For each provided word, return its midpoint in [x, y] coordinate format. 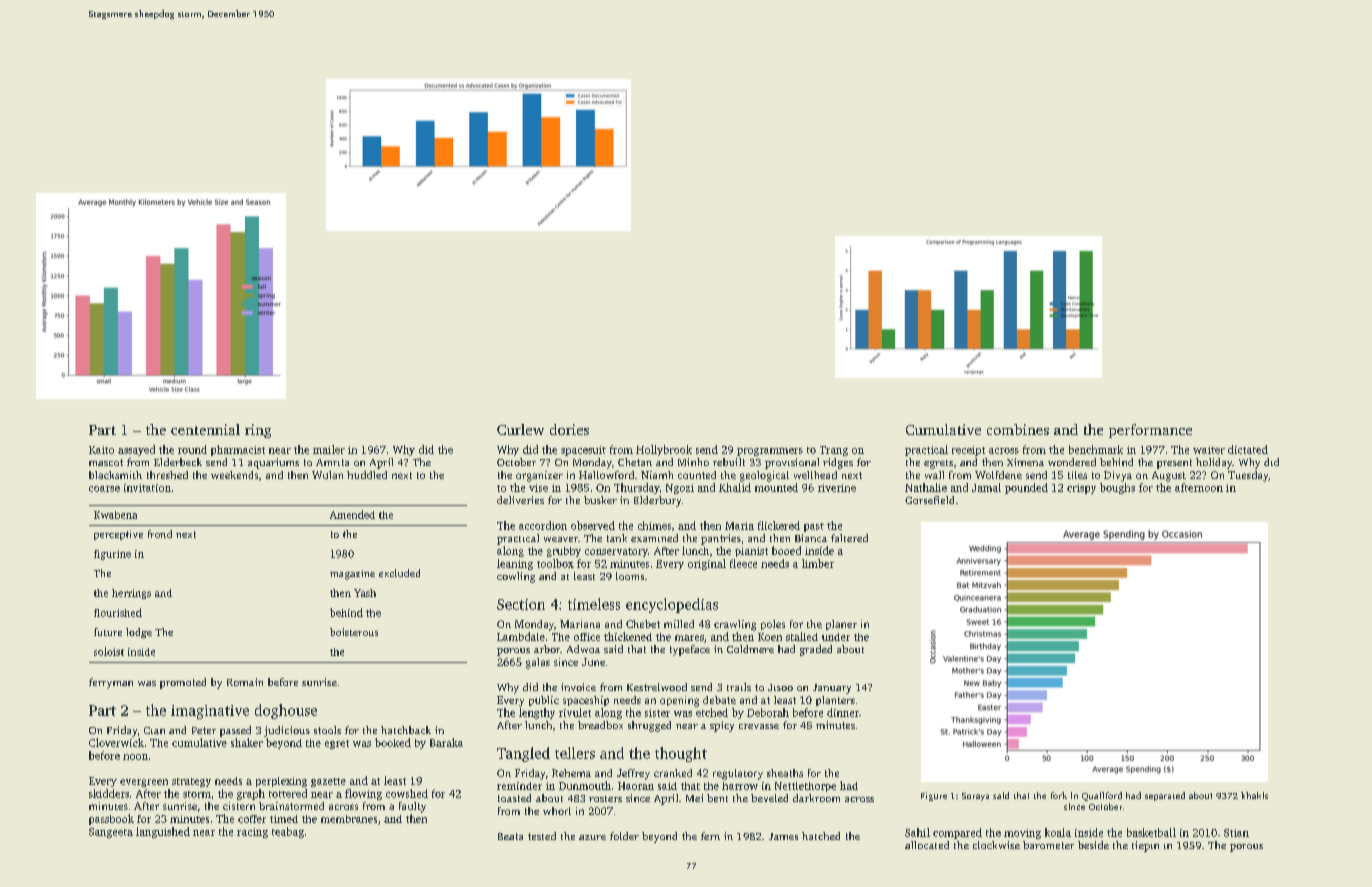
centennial [205, 429]
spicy [722, 726]
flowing [363, 794]
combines [1018, 429]
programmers [770, 452]
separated [1165, 796]
